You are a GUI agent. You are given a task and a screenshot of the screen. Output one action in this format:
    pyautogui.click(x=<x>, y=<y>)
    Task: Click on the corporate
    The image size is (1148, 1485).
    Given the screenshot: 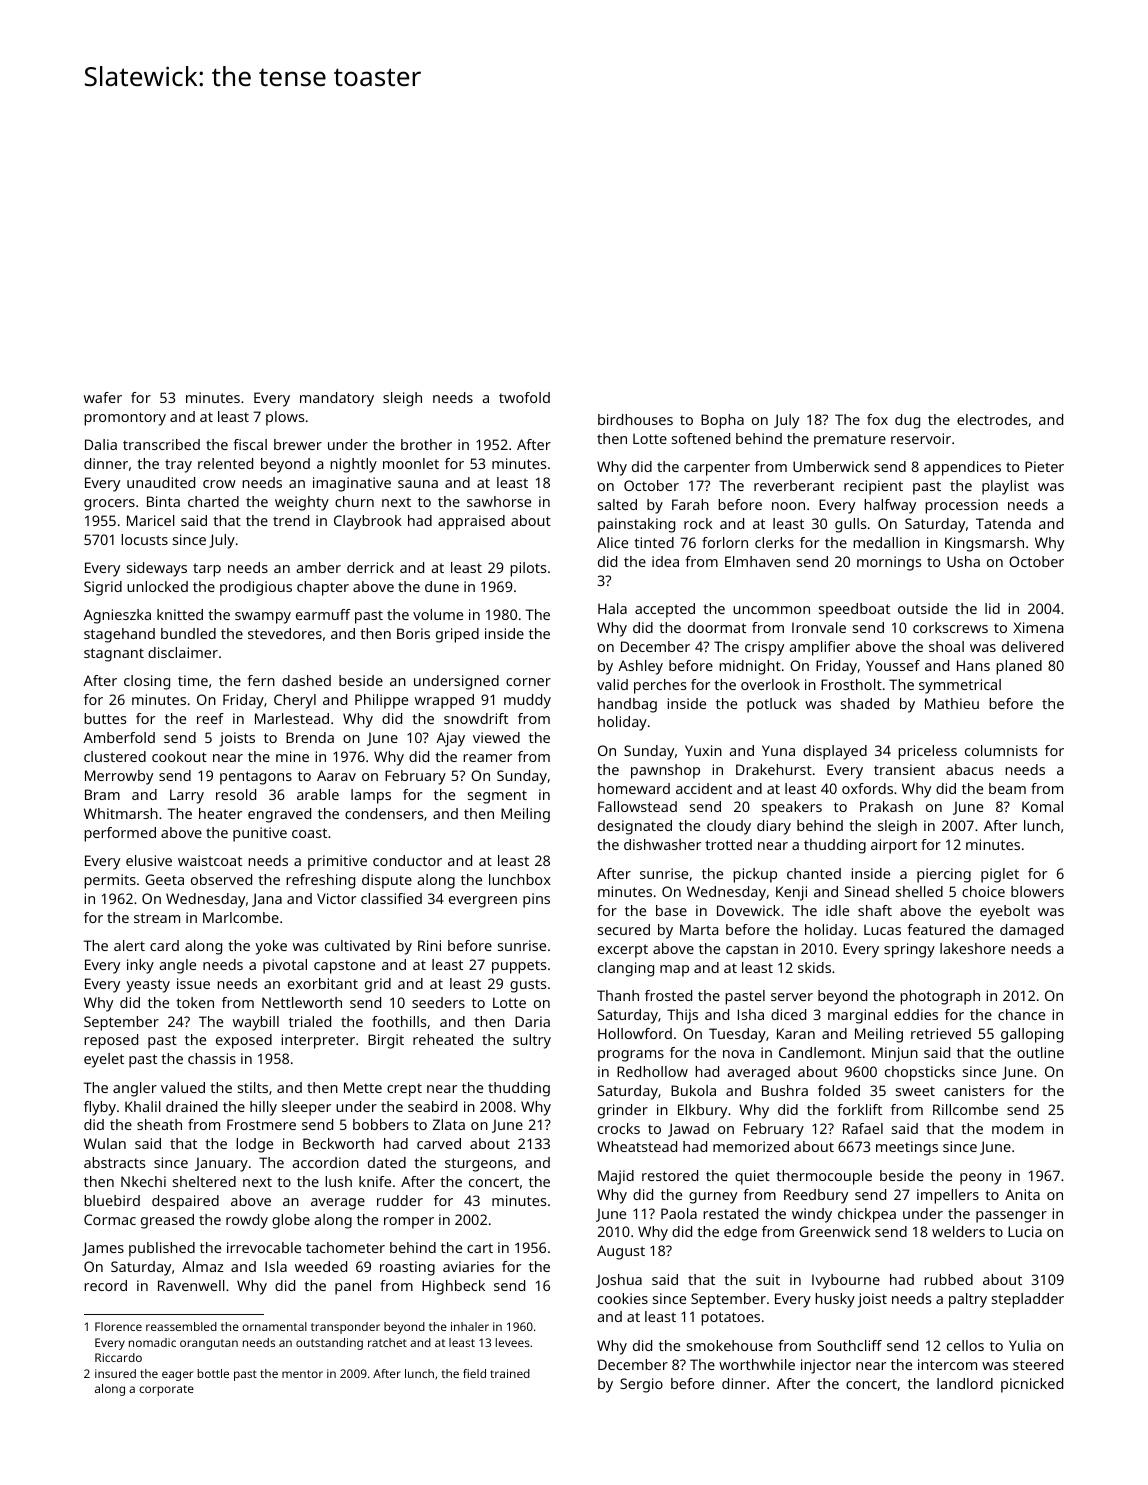 What is the action you would take?
    pyautogui.click(x=166, y=1390)
